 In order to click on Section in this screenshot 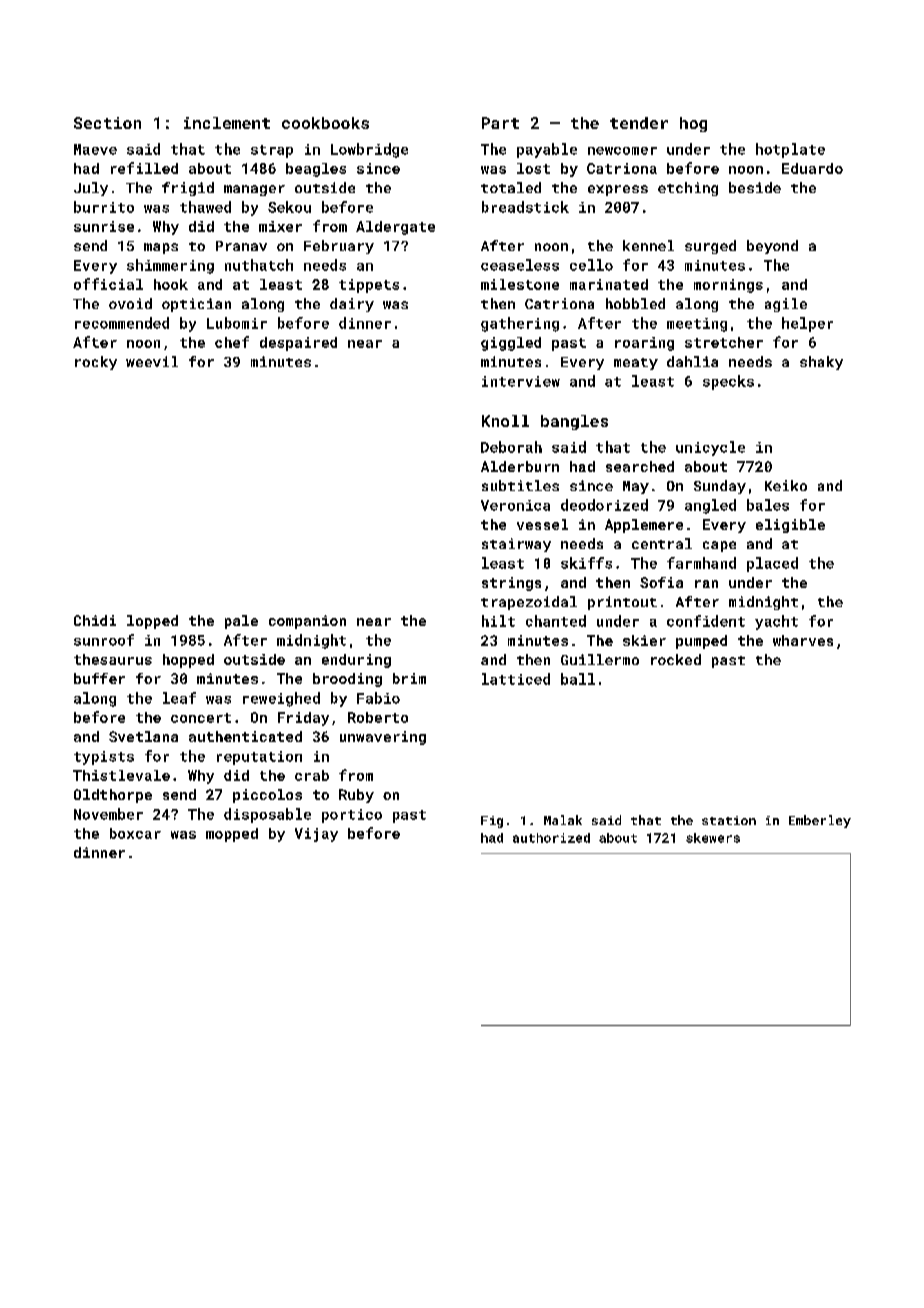, I will do `click(107, 123)`.
